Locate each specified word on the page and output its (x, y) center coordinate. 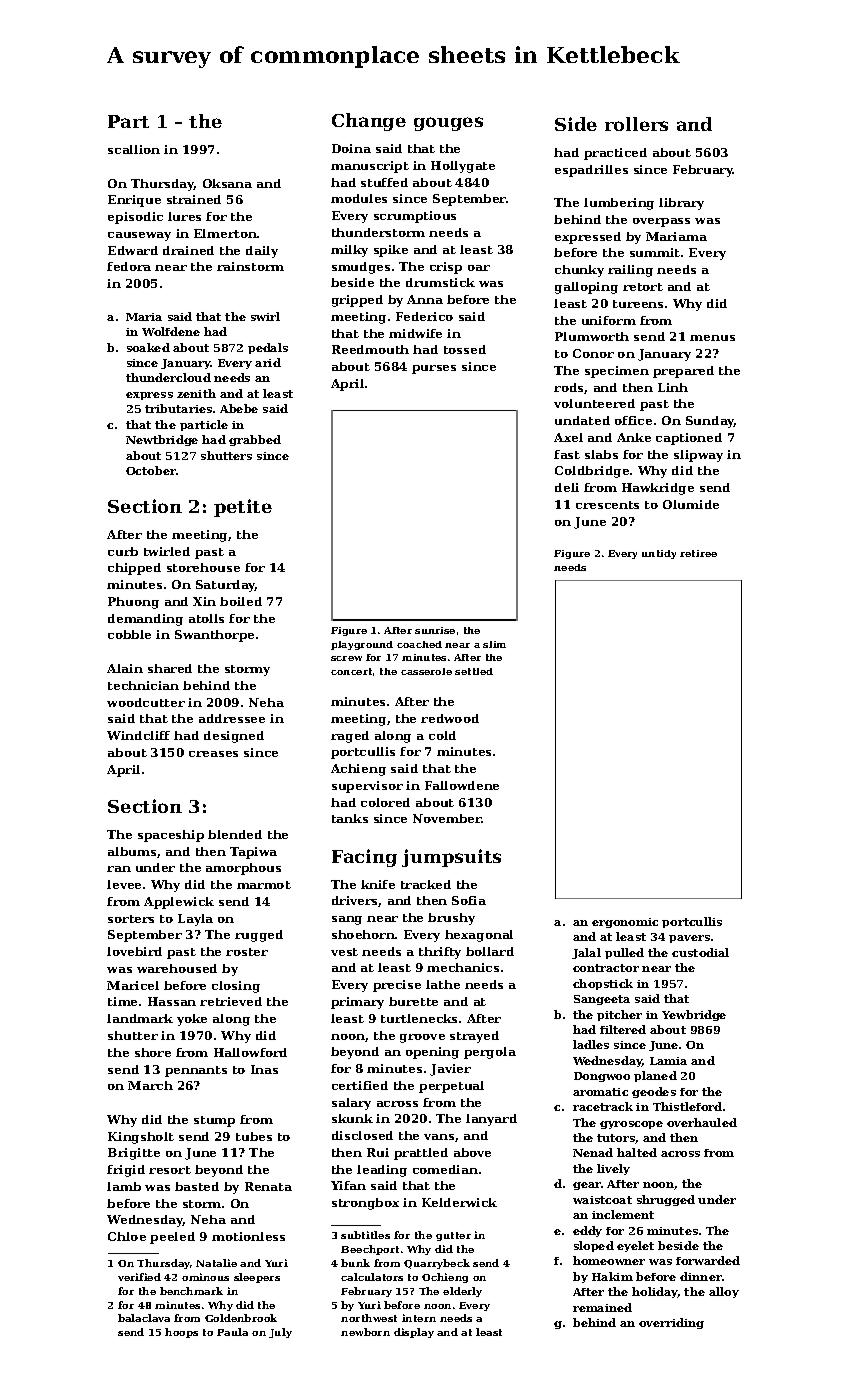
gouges (448, 124)
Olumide (691, 504)
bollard (490, 951)
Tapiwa (253, 853)
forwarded (708, 1260)
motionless (248, 1236)
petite (243, 508)
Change (369, 122)
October (151, 470)
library (681, 204)
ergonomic (625, 923)
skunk (352, 1118)
